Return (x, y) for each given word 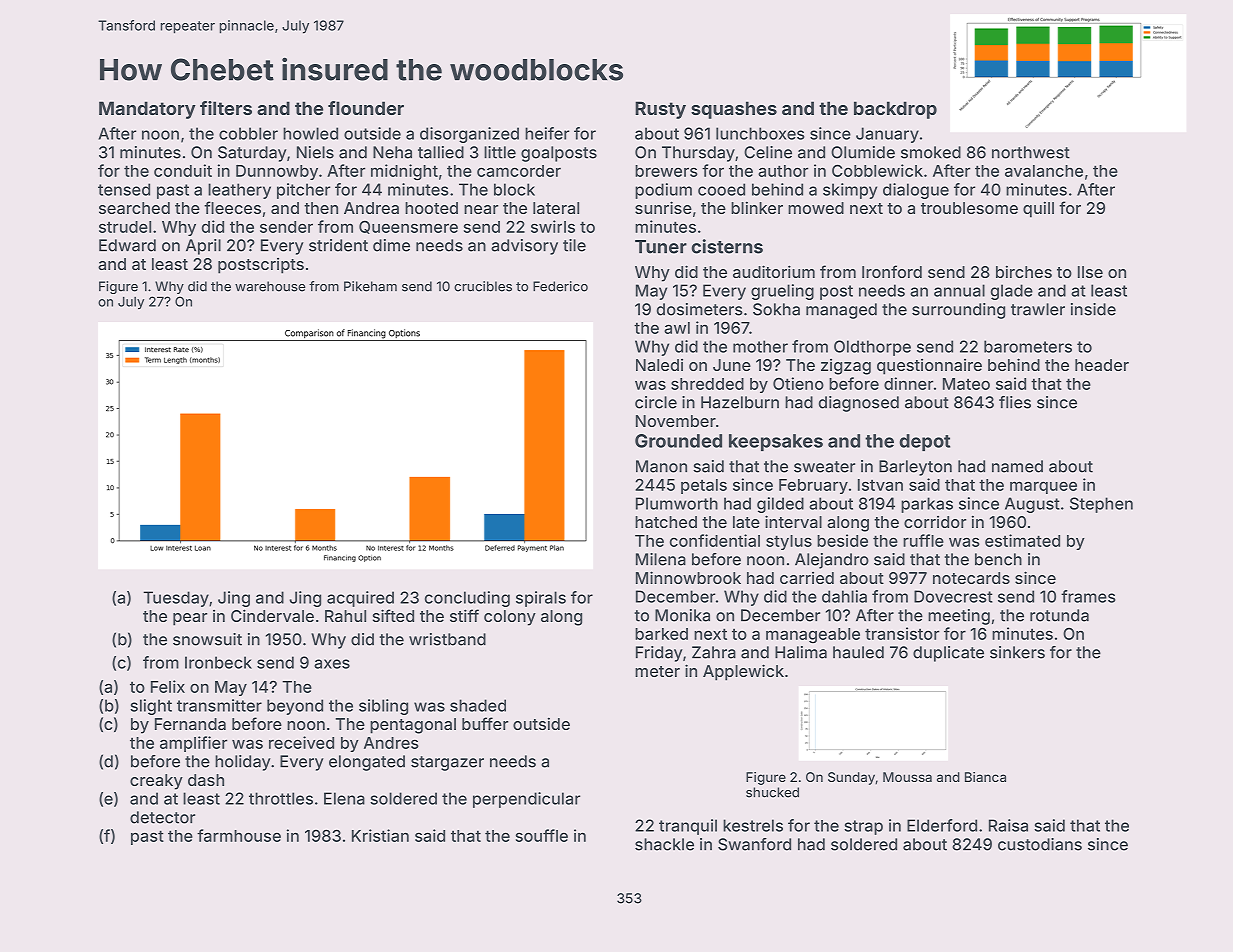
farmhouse (239, 835)
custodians (1040, 844)
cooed (721, 189)
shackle (664, 844)
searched (134, 208)
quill (1038, 209)
